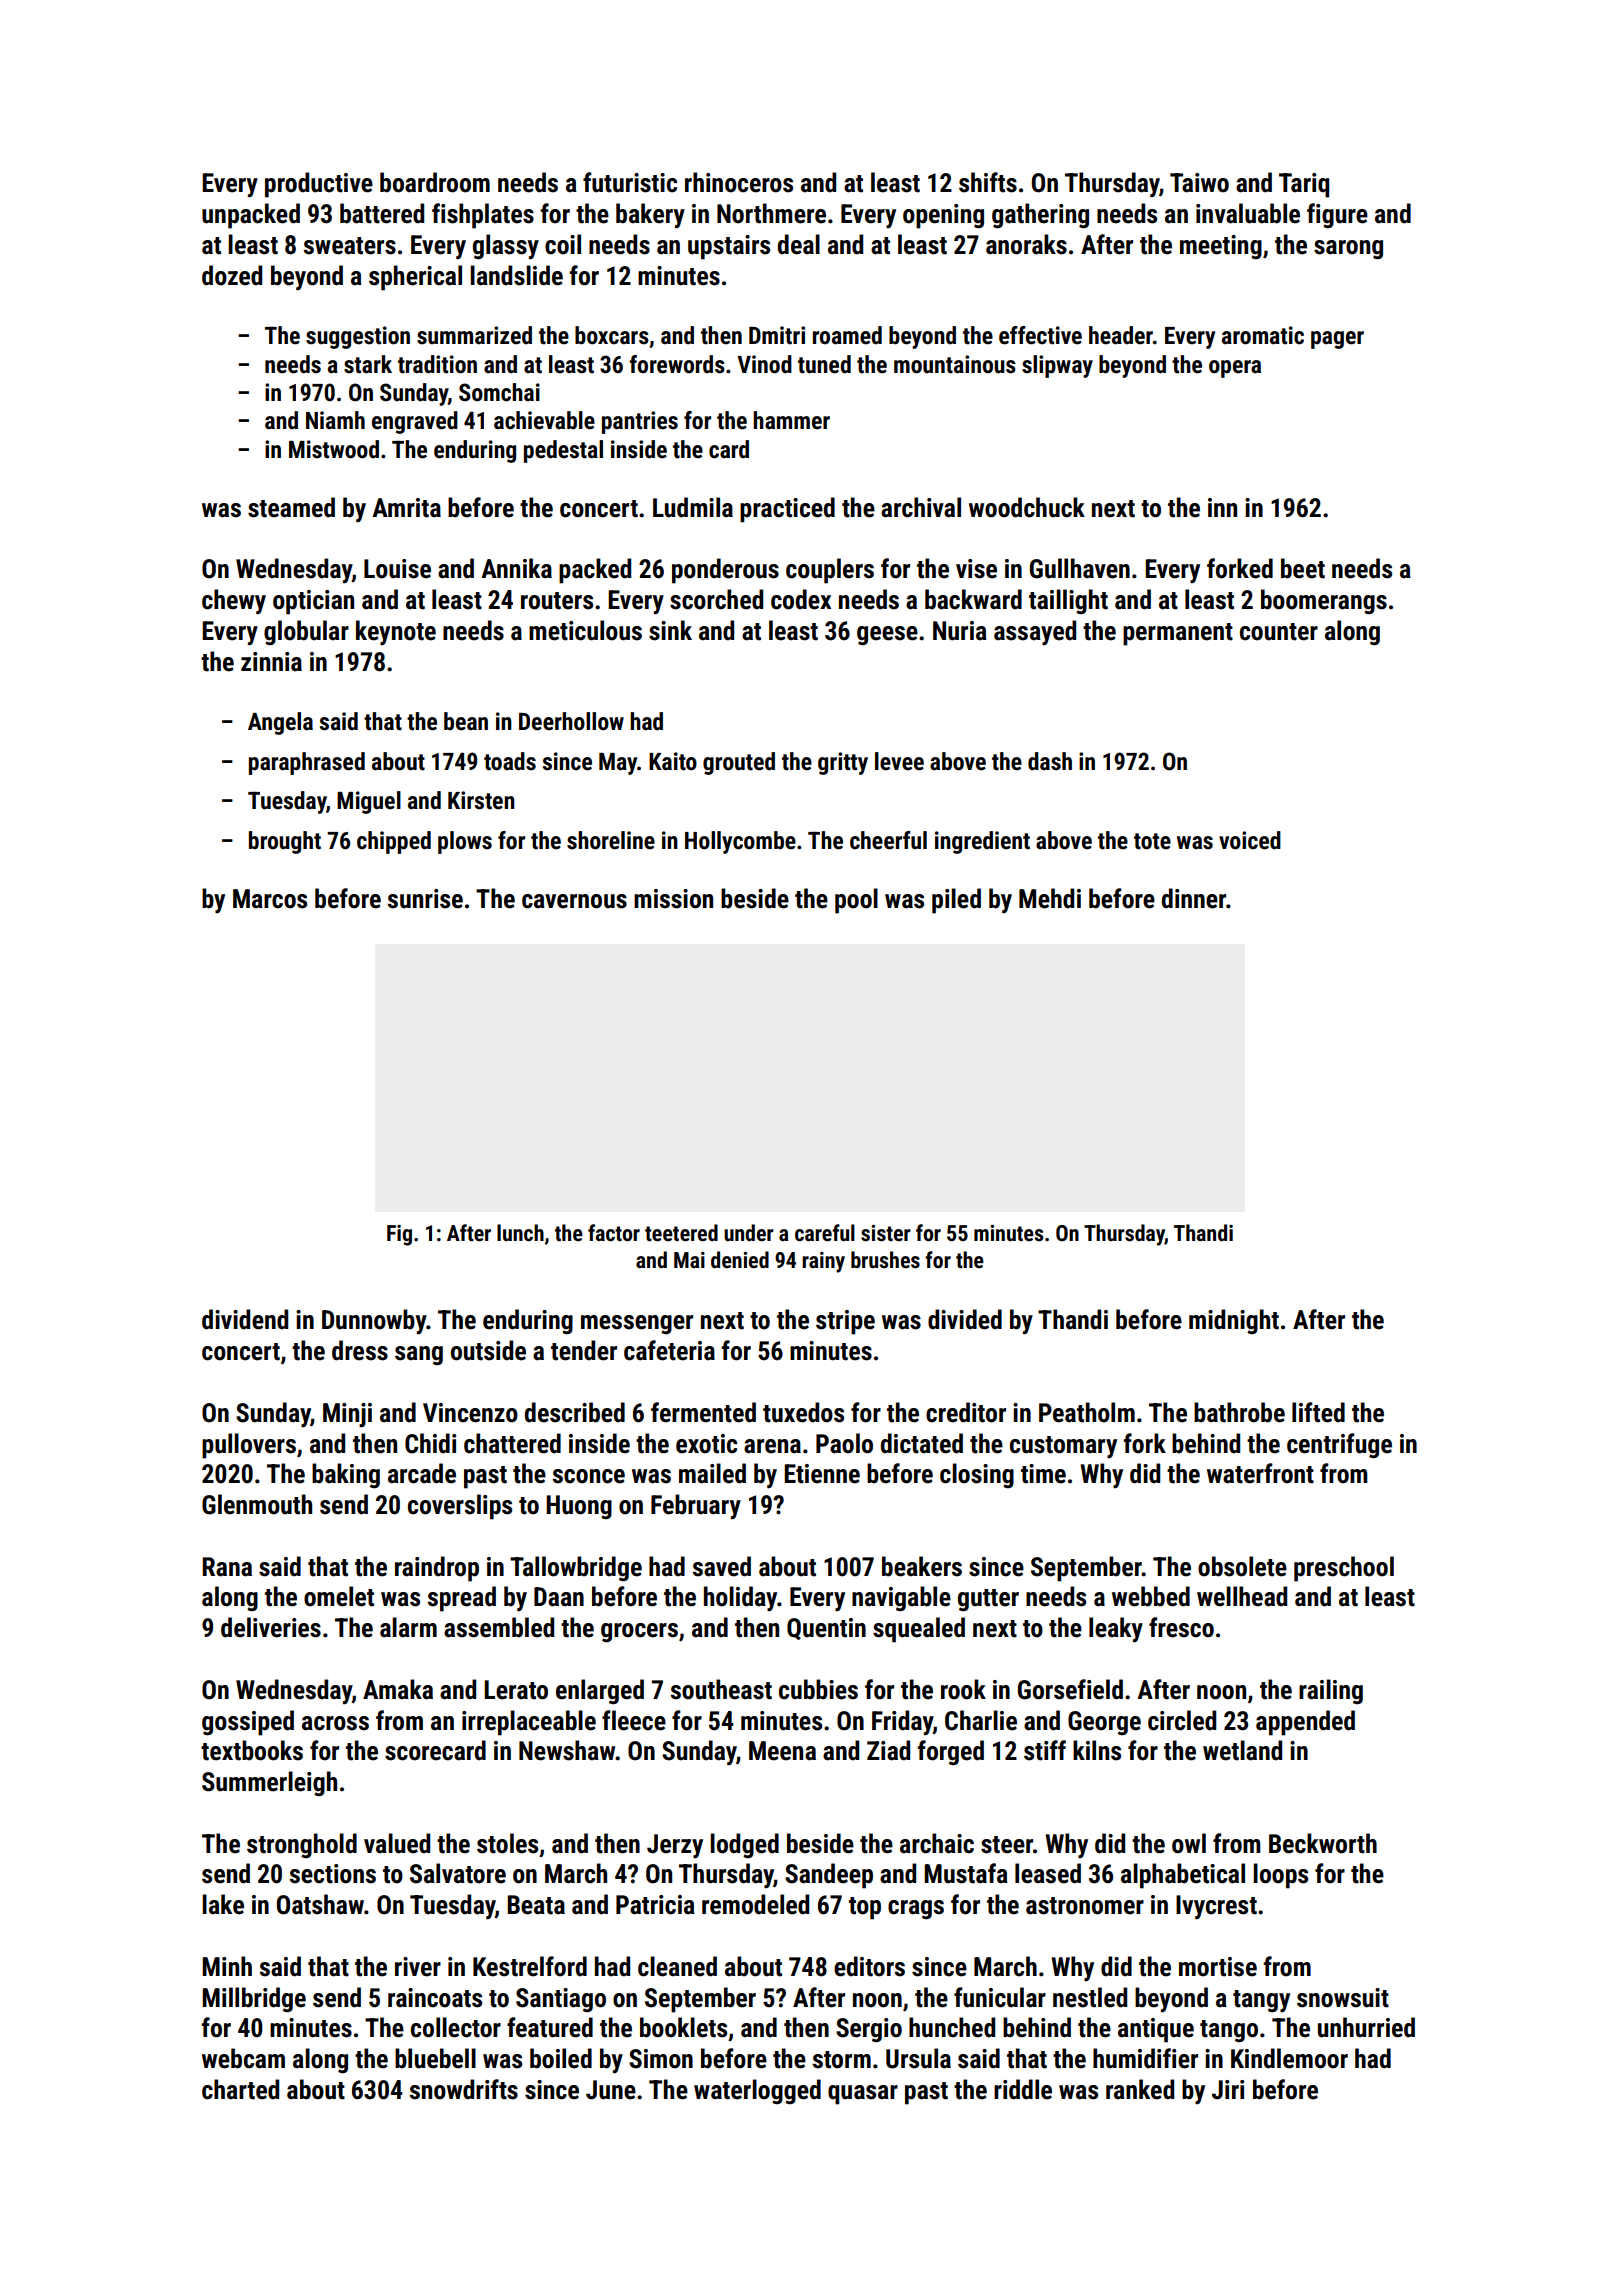  What do you see at coordinates (419, 1356) in the screenshot?
I see `sang` at bounding box center [419, 1356].
